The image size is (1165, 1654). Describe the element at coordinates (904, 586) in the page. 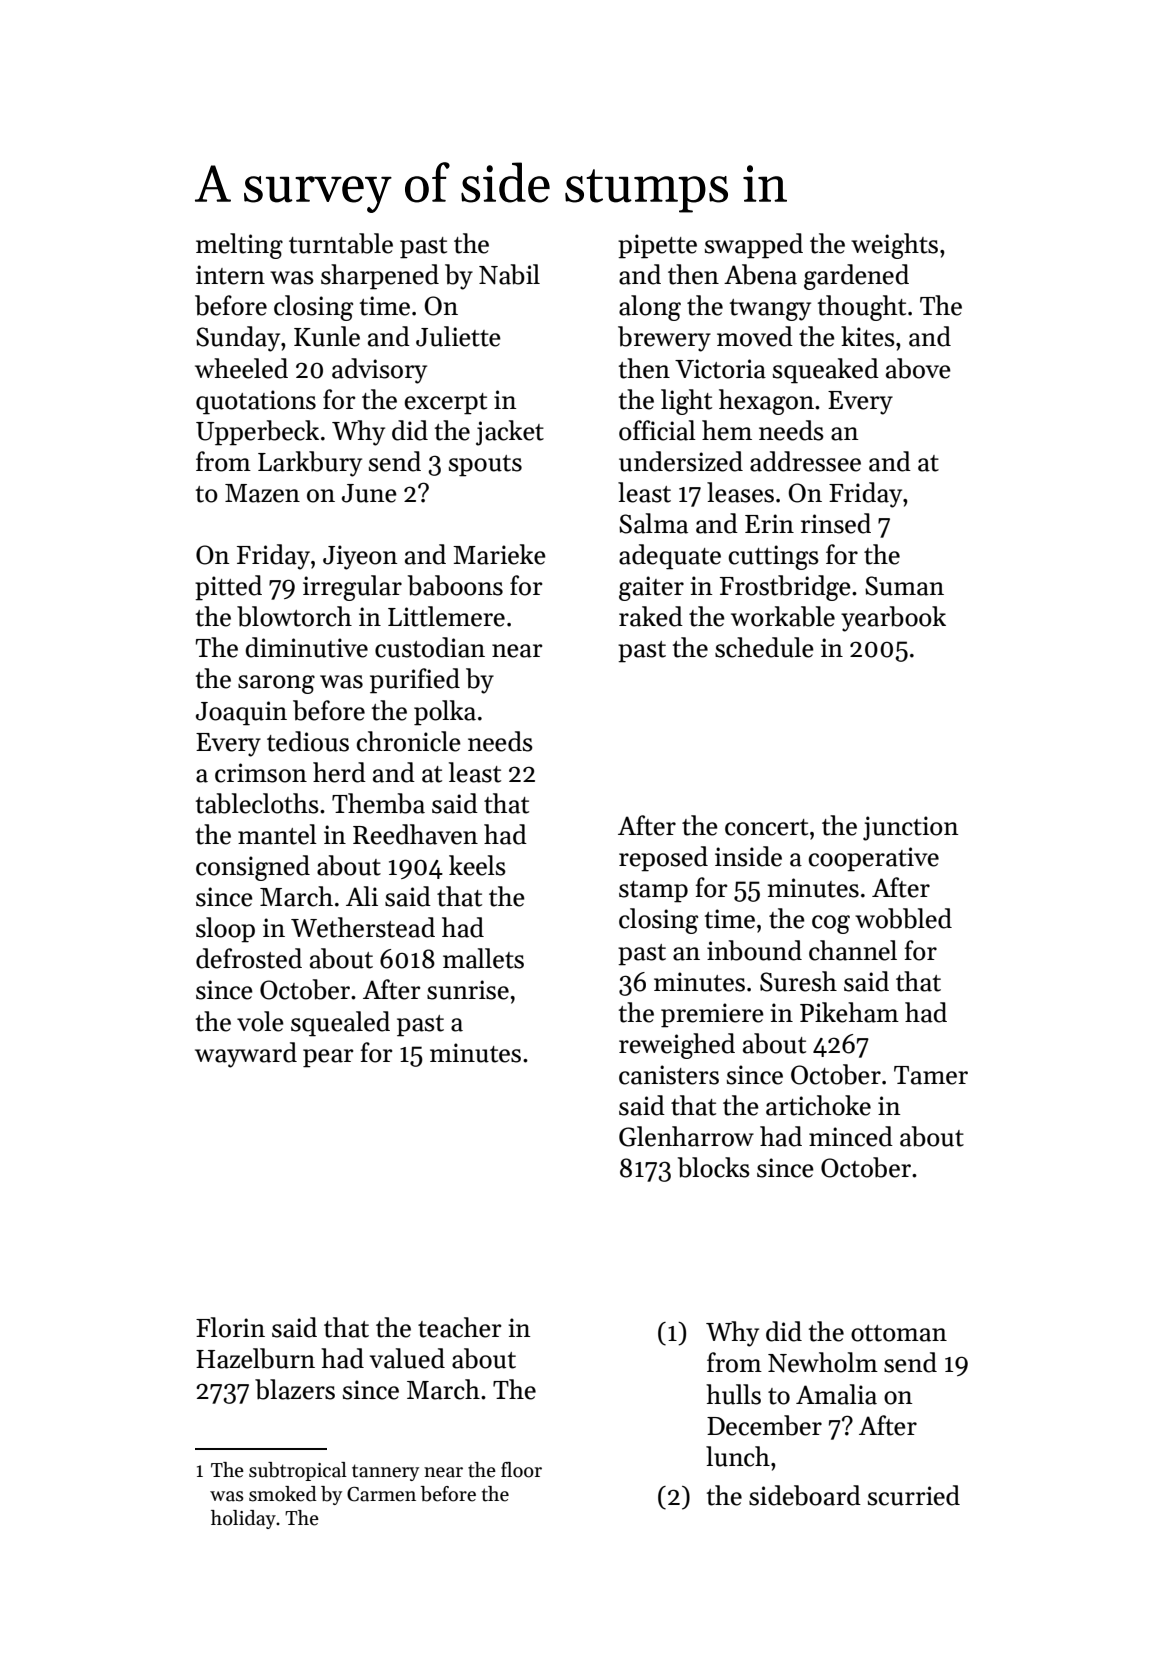

I see `Suman` at that location.
